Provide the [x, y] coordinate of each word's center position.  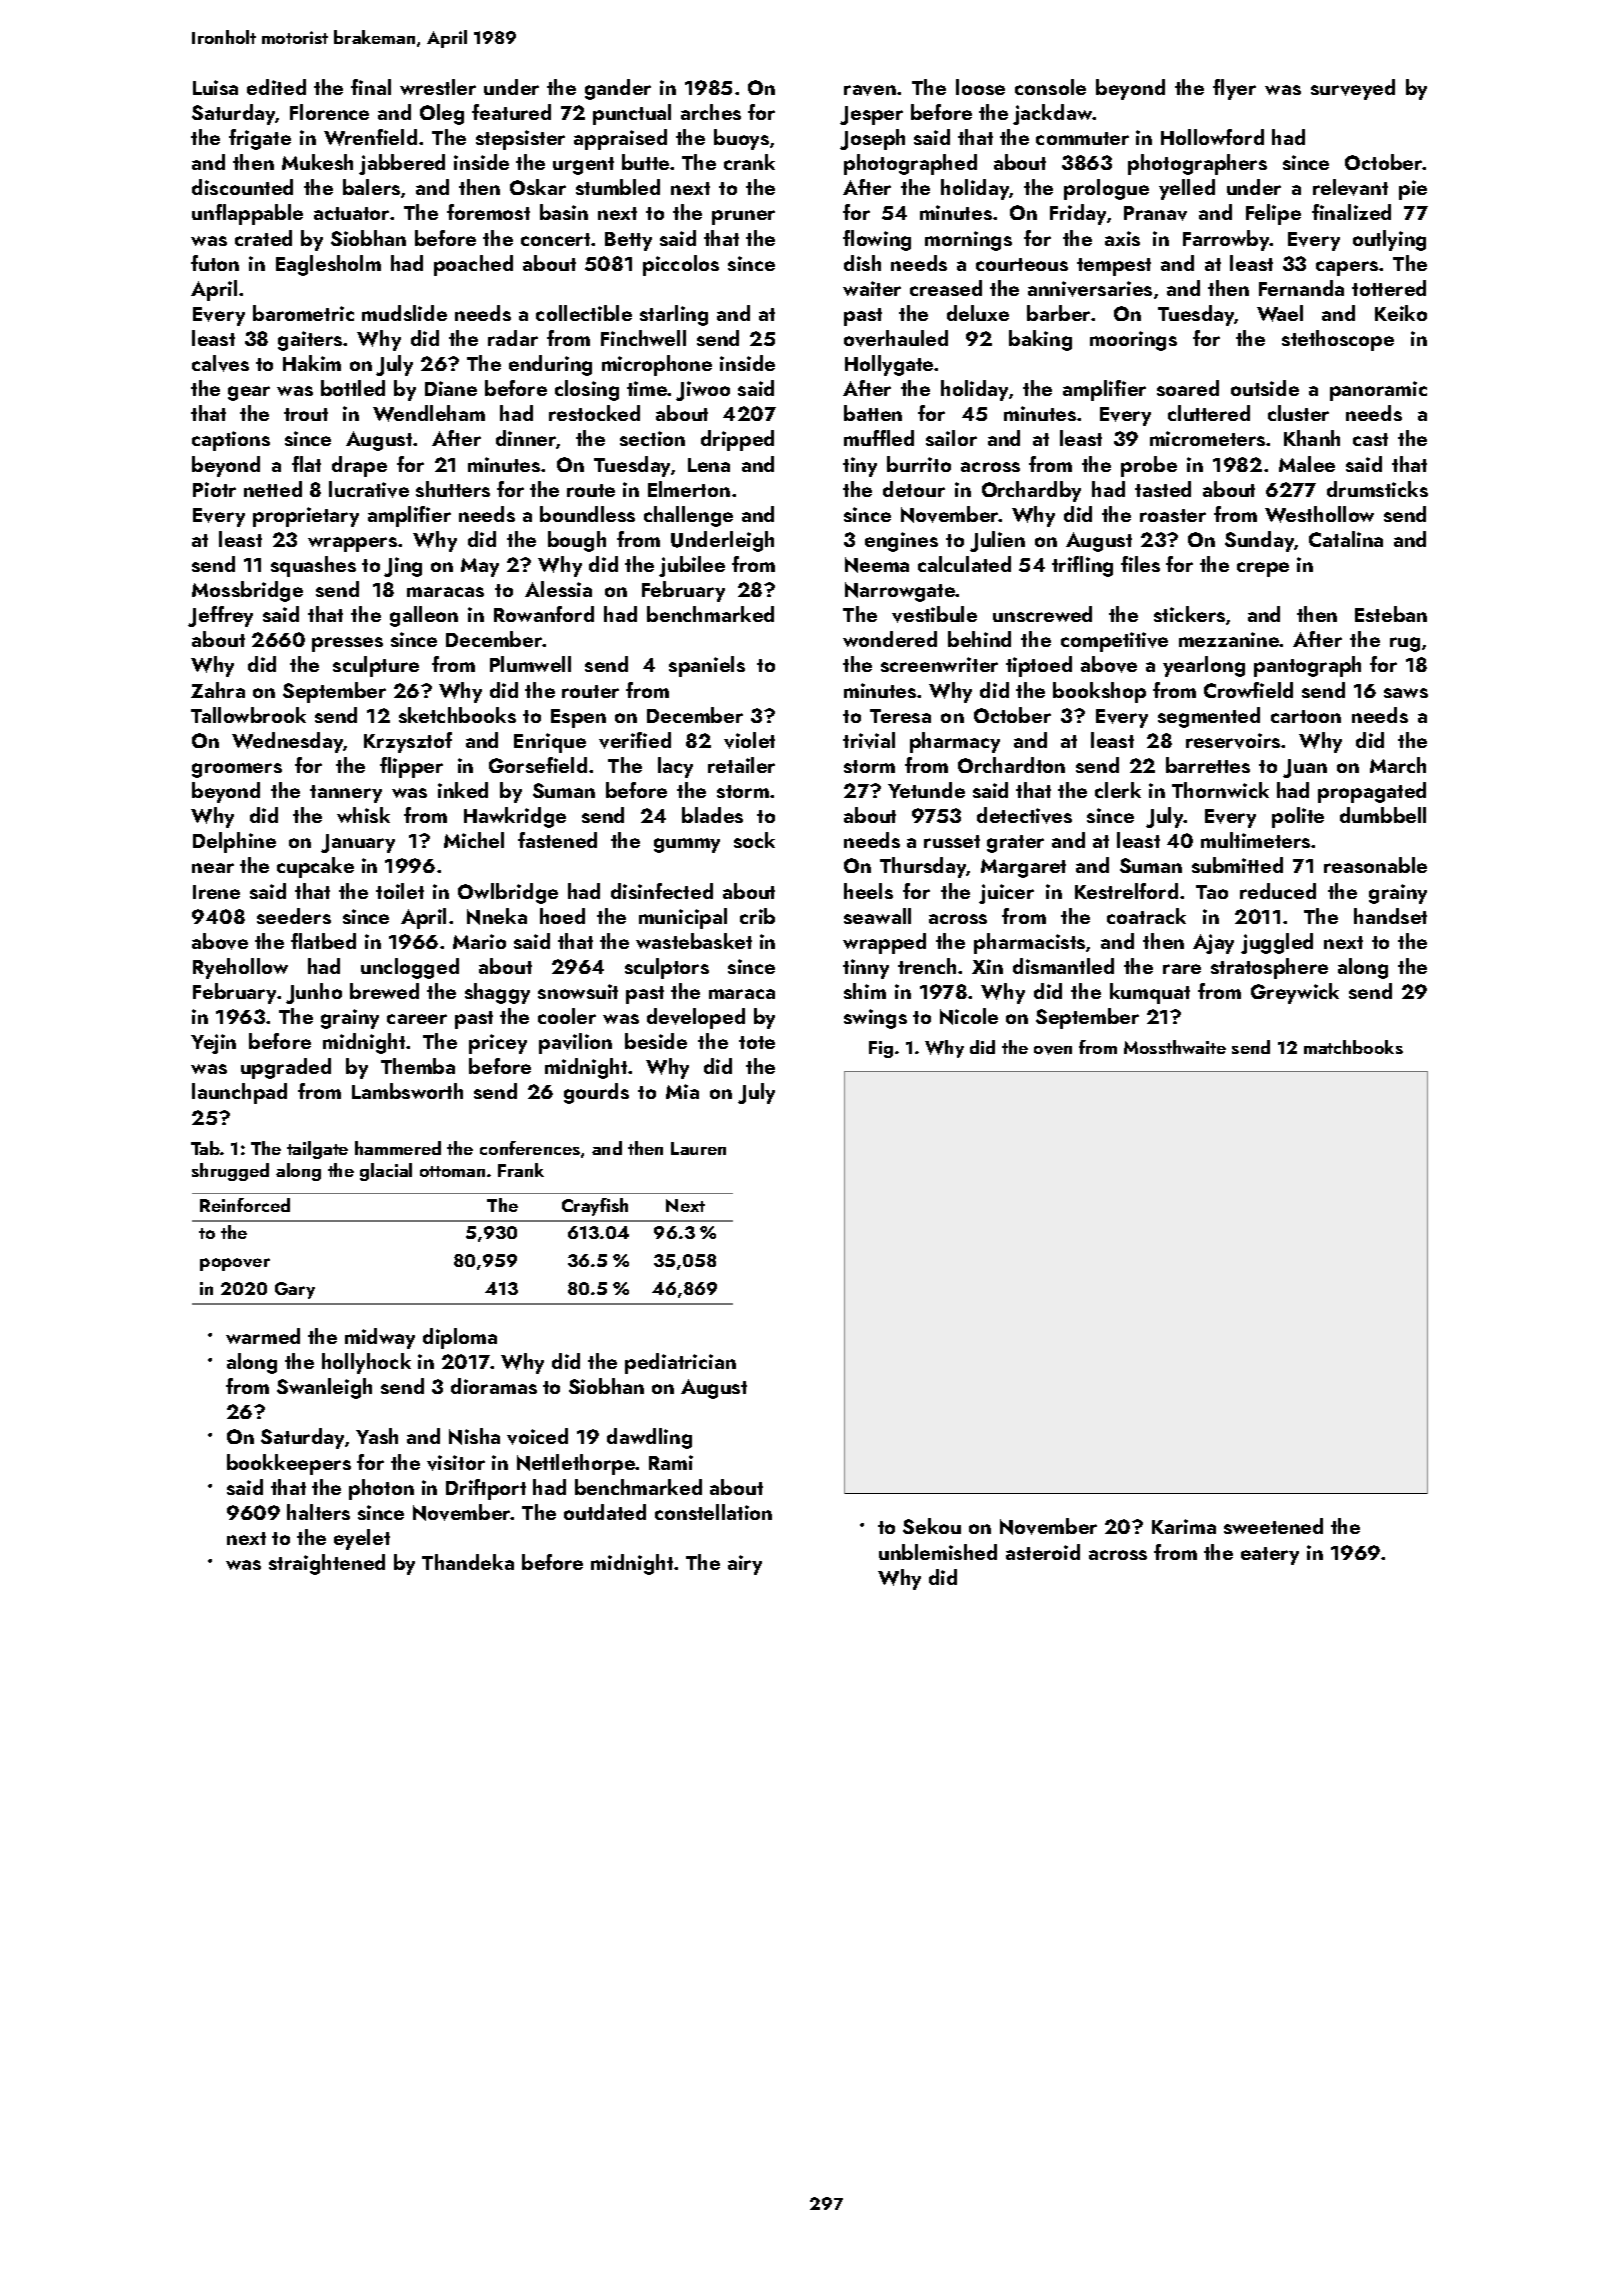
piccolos [681, 265]
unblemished [938, 1552]
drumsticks [1377, 489]
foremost [488, 212]
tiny [860, 467]
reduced [1278, 891]
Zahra [218, 690]
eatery [1270, 1556]
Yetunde [926, 790]
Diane [451, 388]
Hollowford [1212, 137]
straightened [327, 1564]
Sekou [932, 1526]
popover [235, 1264]
